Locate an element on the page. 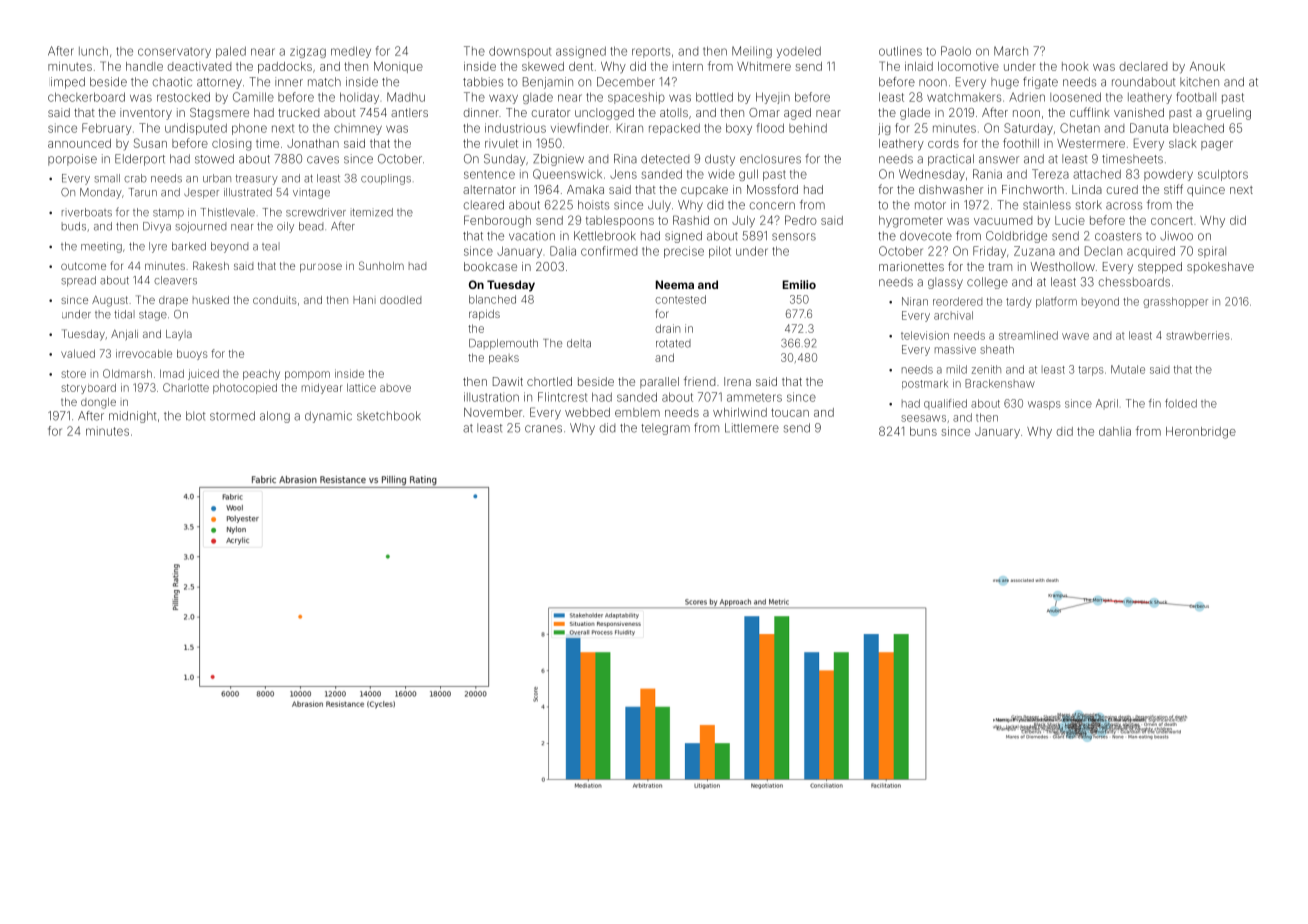 The width and height of the image is (1308, 924). dovecote is located at coordinates (926, 236).
